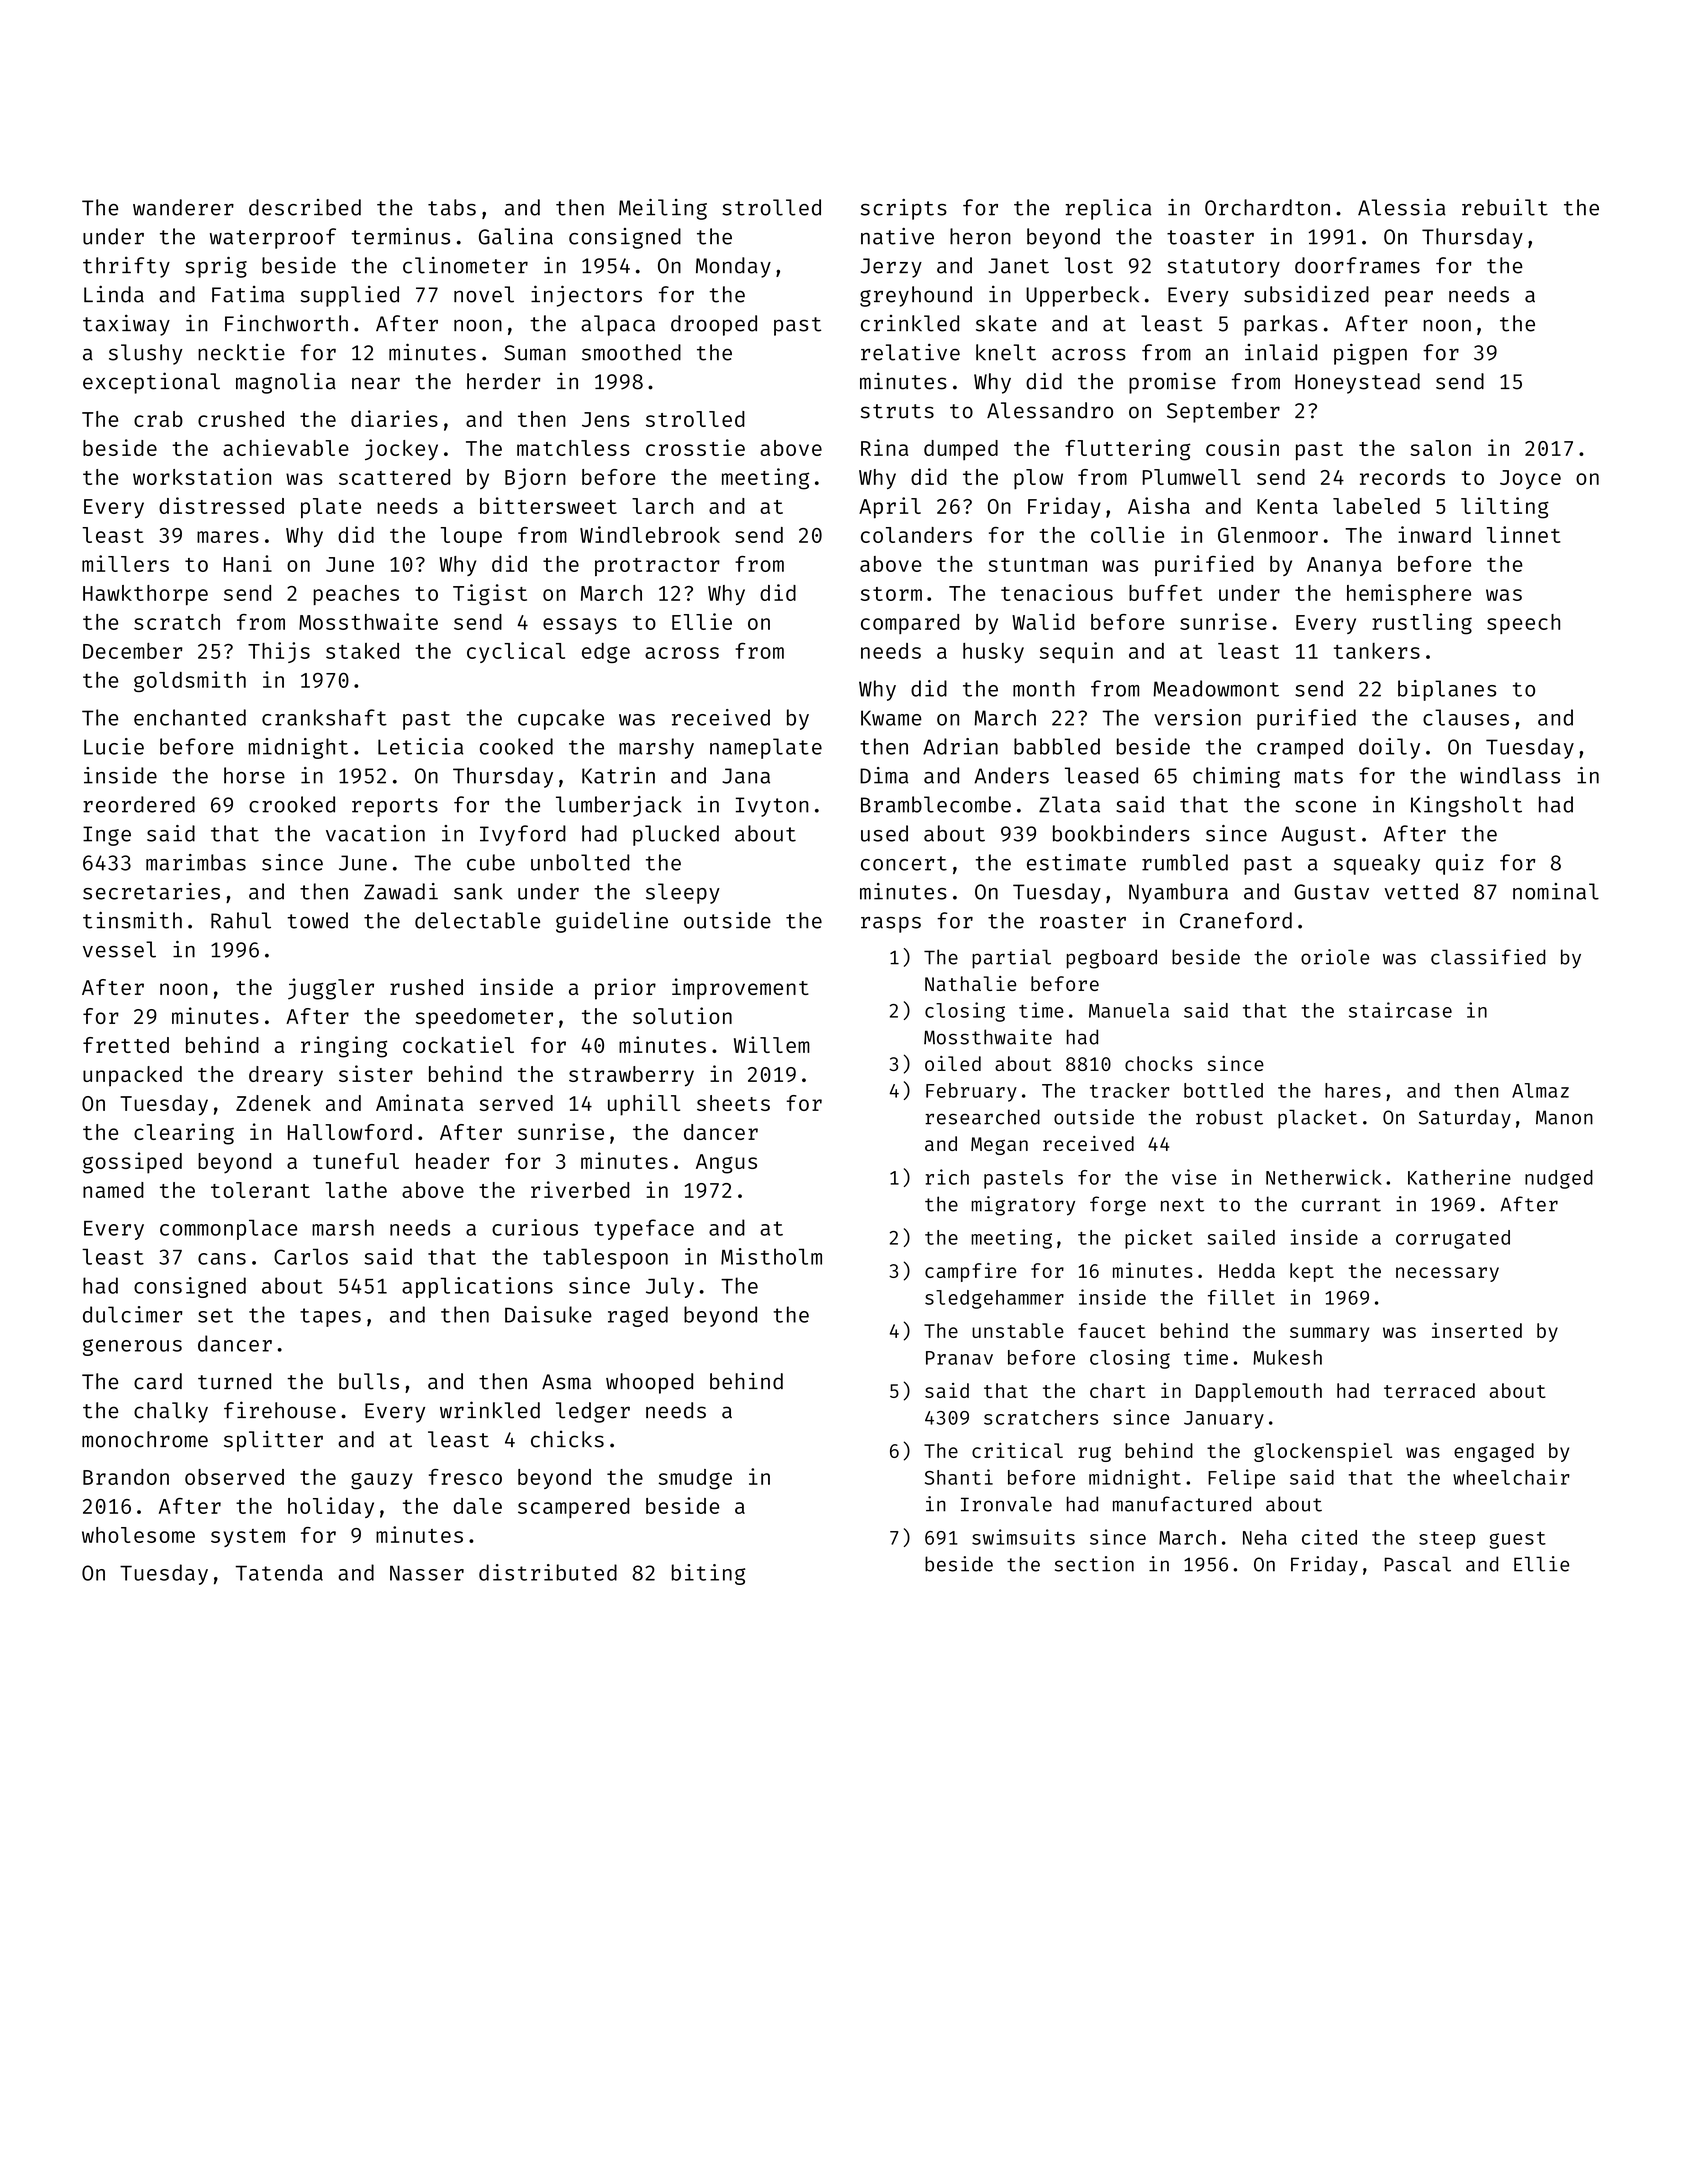 Image resolution: width=1683 pixels, height=2178 pixels. I want to click on tankers, so click(1377, 651).
